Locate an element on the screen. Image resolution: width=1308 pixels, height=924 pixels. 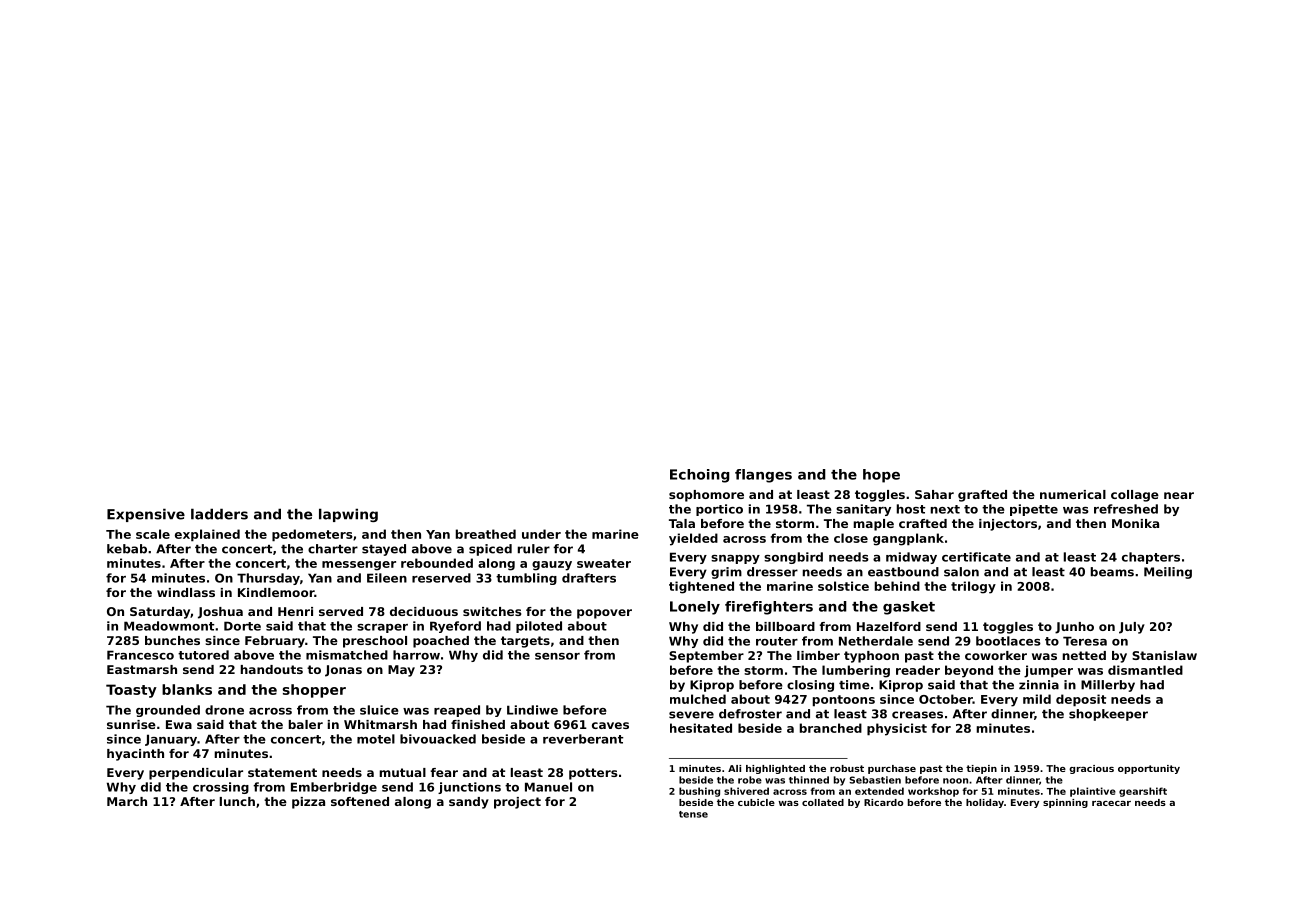
Teresa is located at coordinates (1085, 641).
